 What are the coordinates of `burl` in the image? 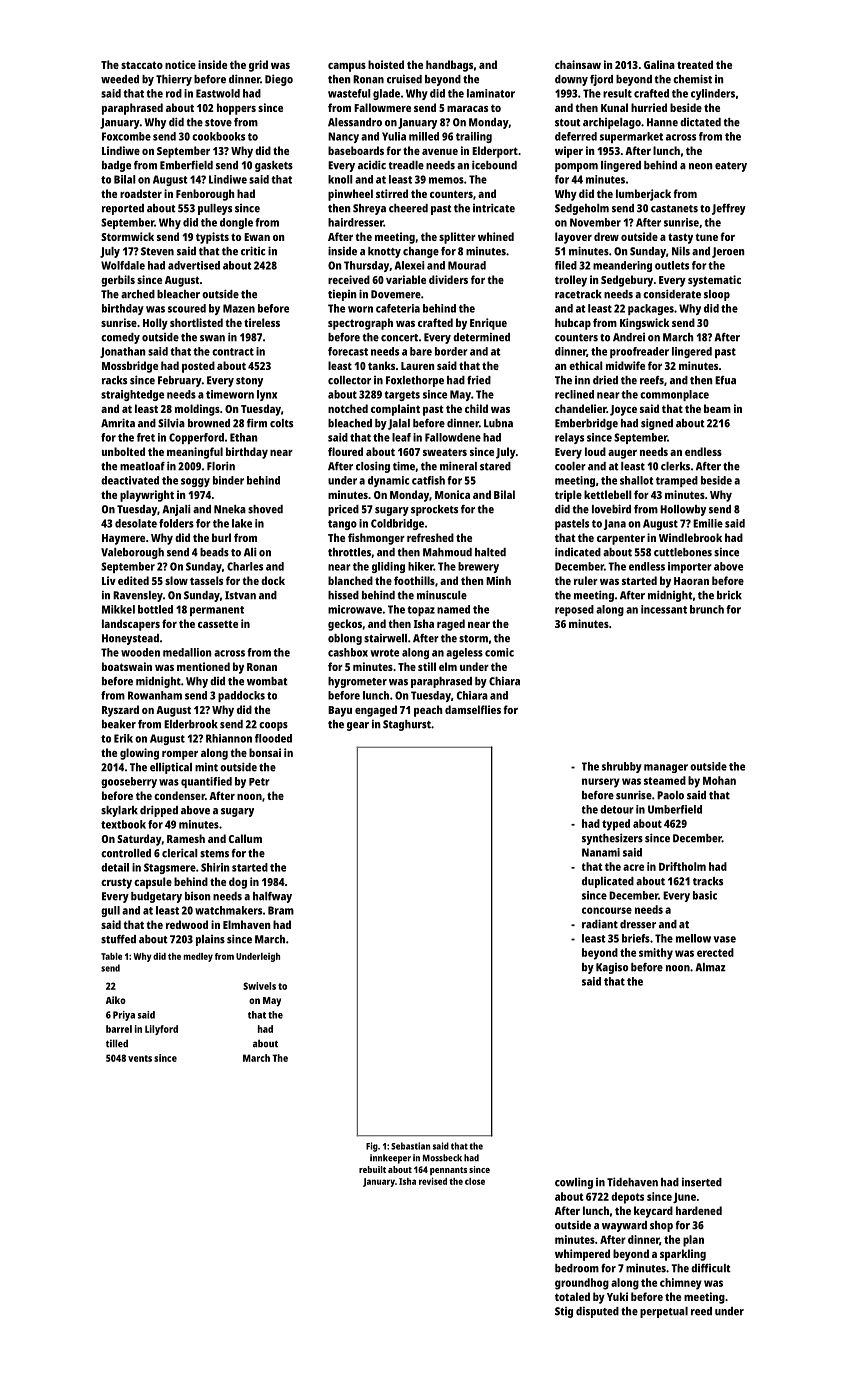 It's located at (221, 537).
